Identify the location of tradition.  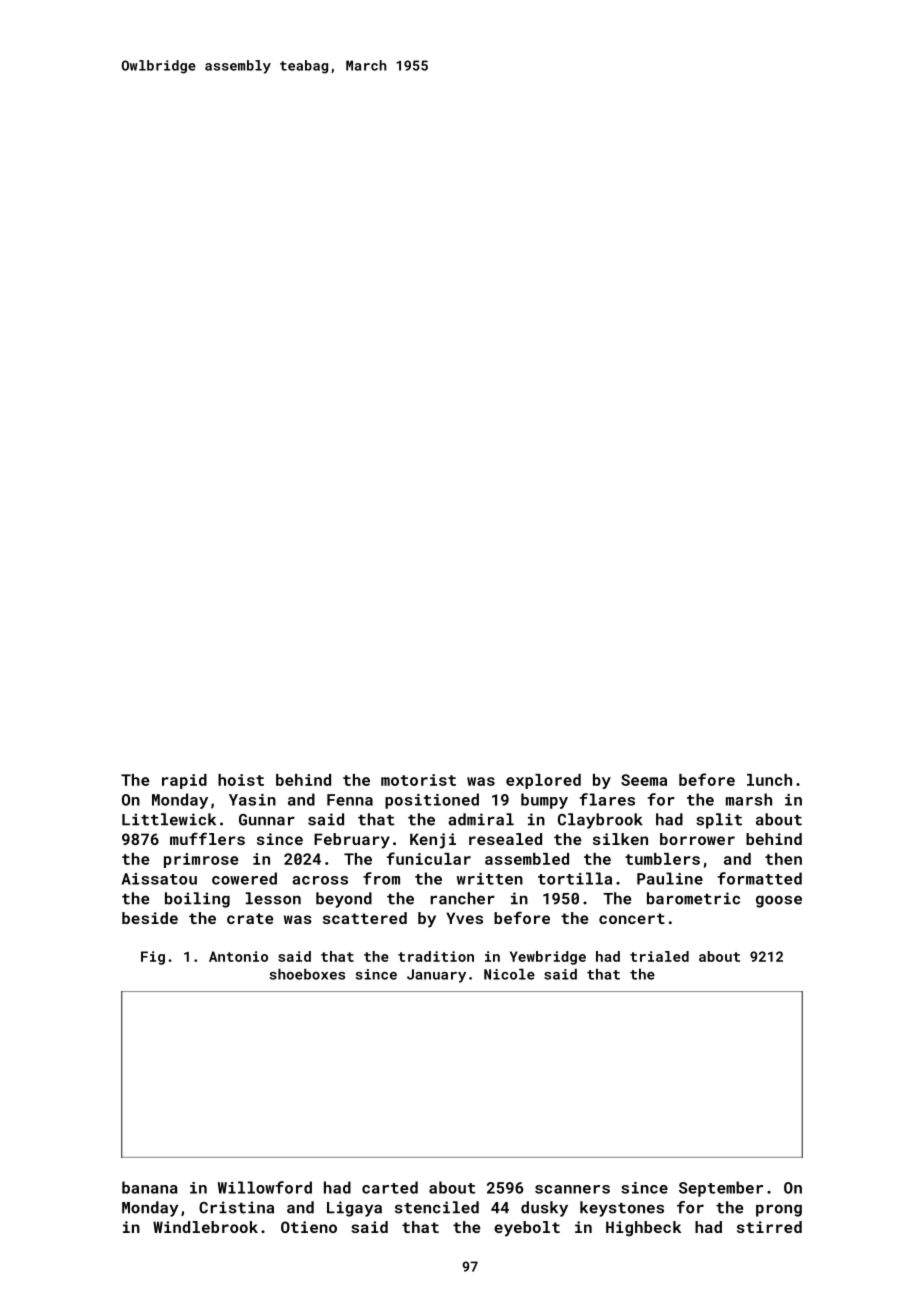
(436, 956).
